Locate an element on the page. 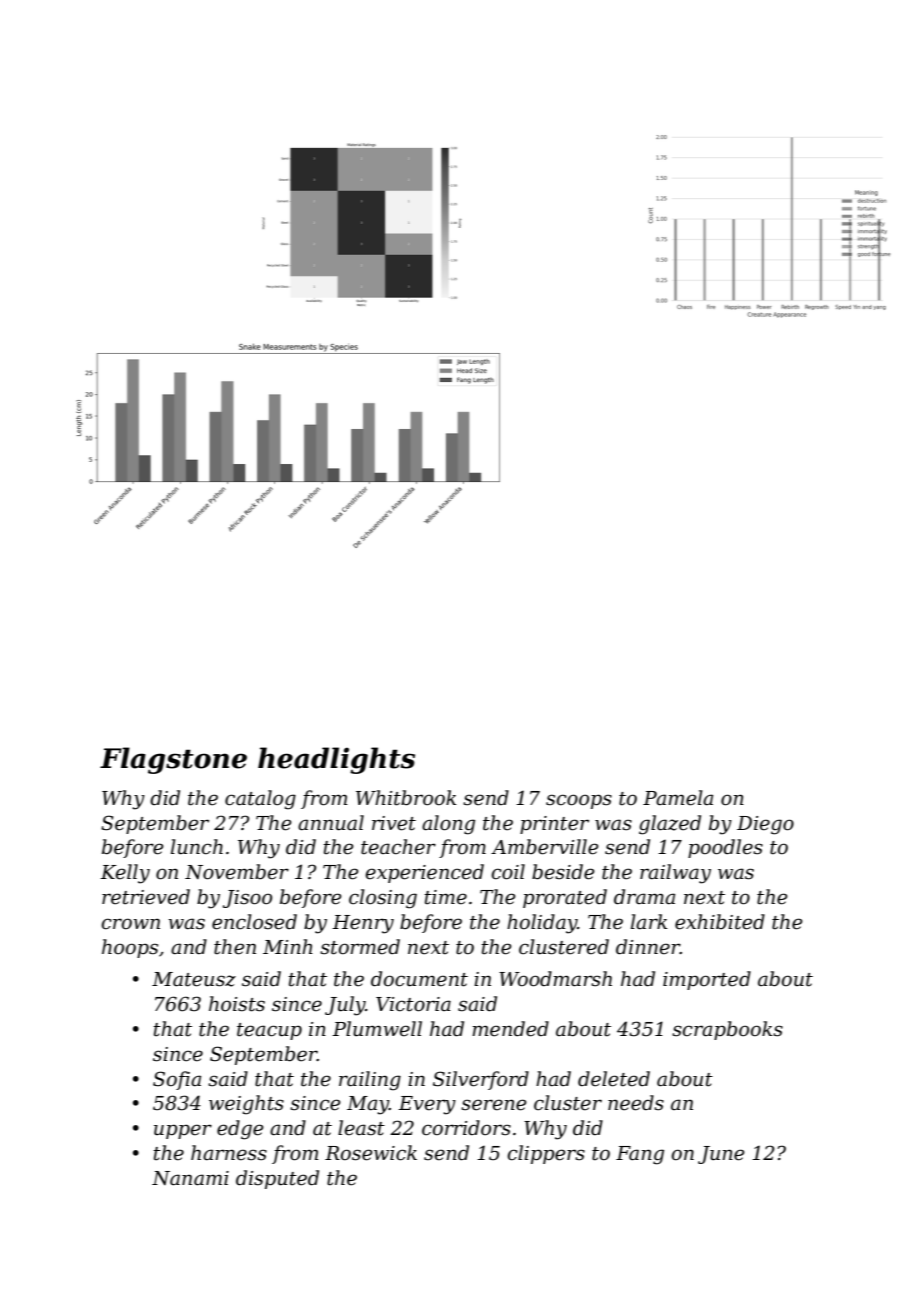  scrapbooks is located at coordinates (727, 1030).
